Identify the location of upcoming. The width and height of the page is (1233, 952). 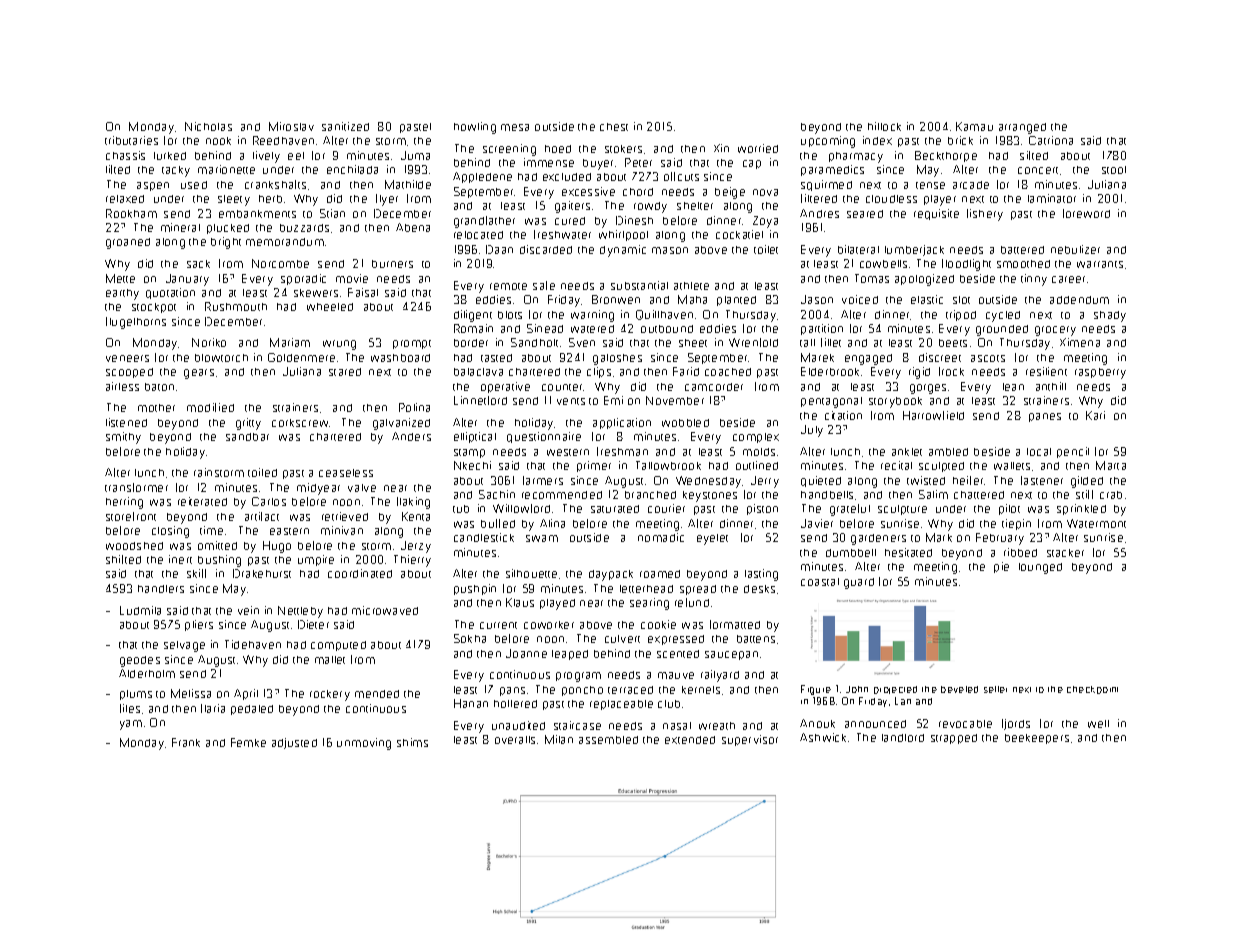
(828, 142).
